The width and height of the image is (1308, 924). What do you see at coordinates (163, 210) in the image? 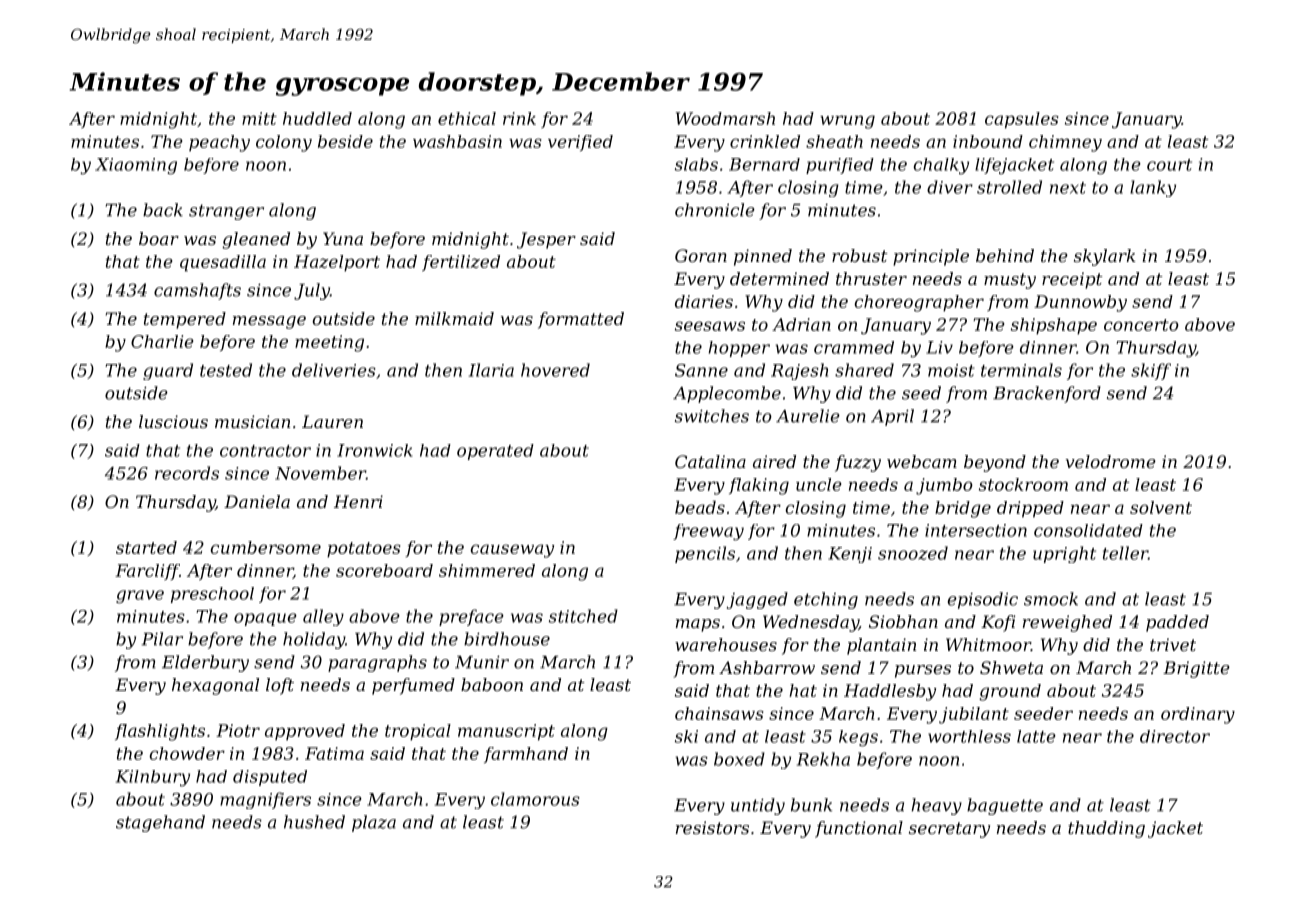
I see `back` at bounding box center [163, 210].
